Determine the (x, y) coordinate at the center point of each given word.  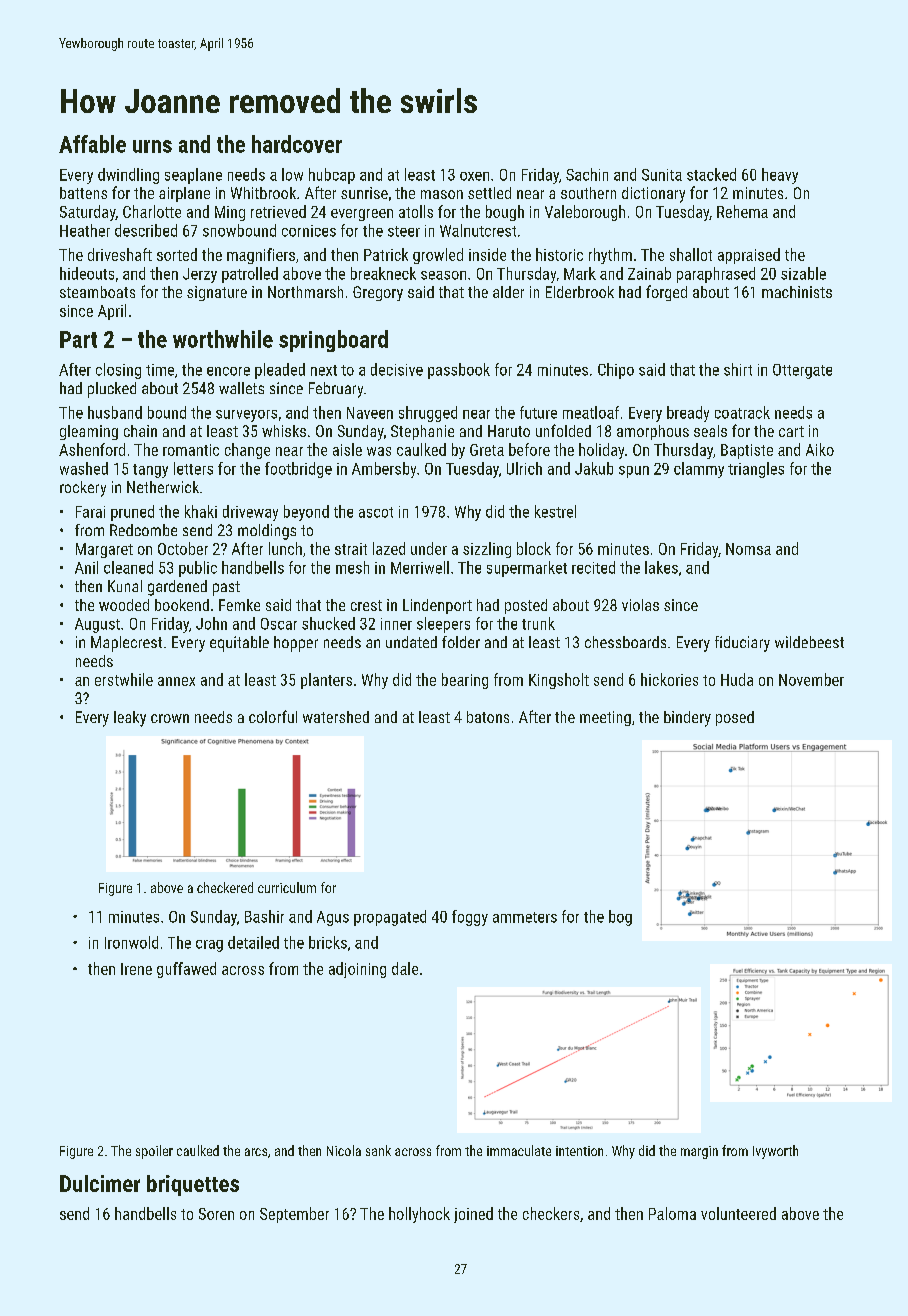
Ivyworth (775, 1152)
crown (170, 718)
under (429, 548)
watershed (336, 717)
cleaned (128, 567)
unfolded (563, 430)
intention (579, 1151)
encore (228, 371)
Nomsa (748, 549)
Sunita (662, 175)
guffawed (186, 970)
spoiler (154, 1152)
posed (735, 718)
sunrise (364, 193)
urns (152, 146)
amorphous (653, 432)
